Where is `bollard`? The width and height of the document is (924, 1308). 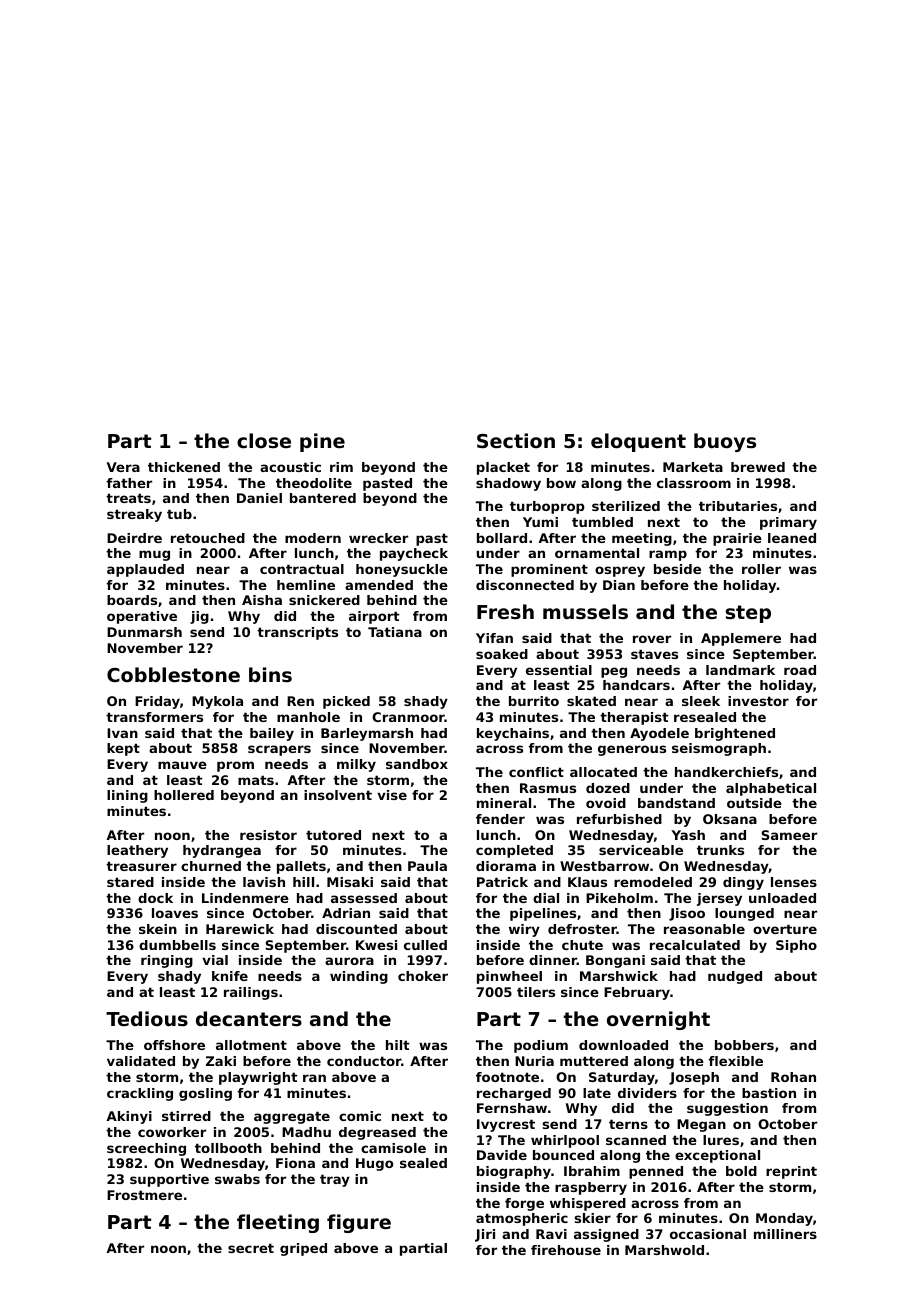 bollard is located at coordinates (502, 538).
